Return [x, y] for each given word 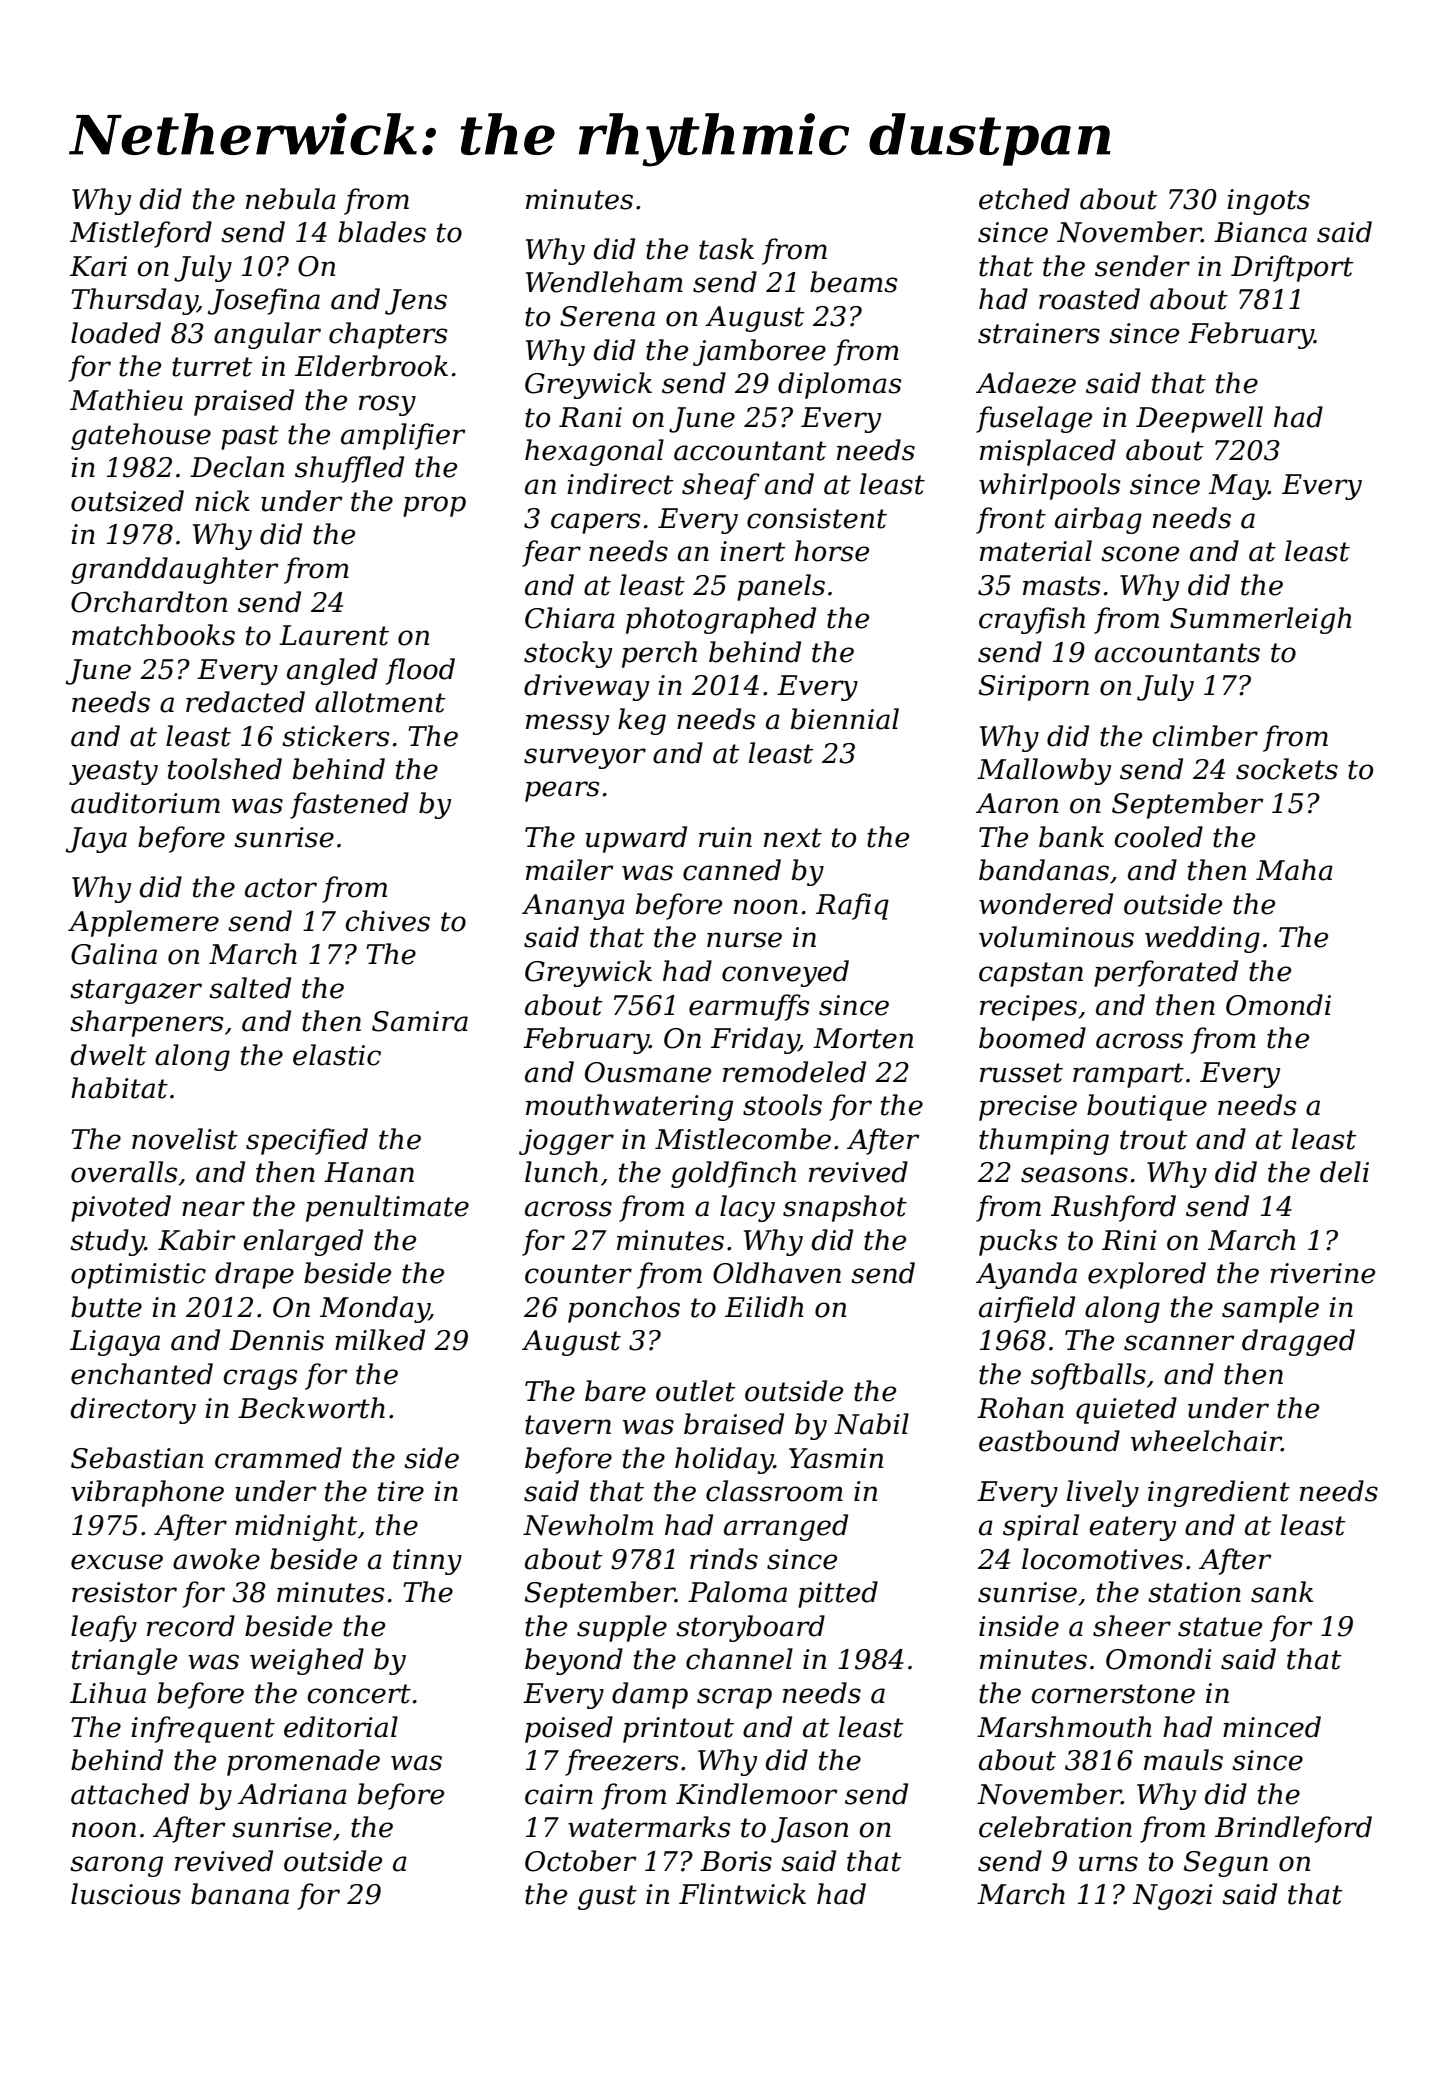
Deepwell [1199, 419]
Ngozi [1173, 1897]
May [1238, 487]
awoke [216, 1559]
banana [240, 1894]
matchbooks [153, 635]
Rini [1129, 1240]
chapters [388, 335]
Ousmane [648, 1072]
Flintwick [742, 1894]
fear [551, 553]
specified [307, 1141]
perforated [1166, 973]
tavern [568, 1425]
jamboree [759, 352]
